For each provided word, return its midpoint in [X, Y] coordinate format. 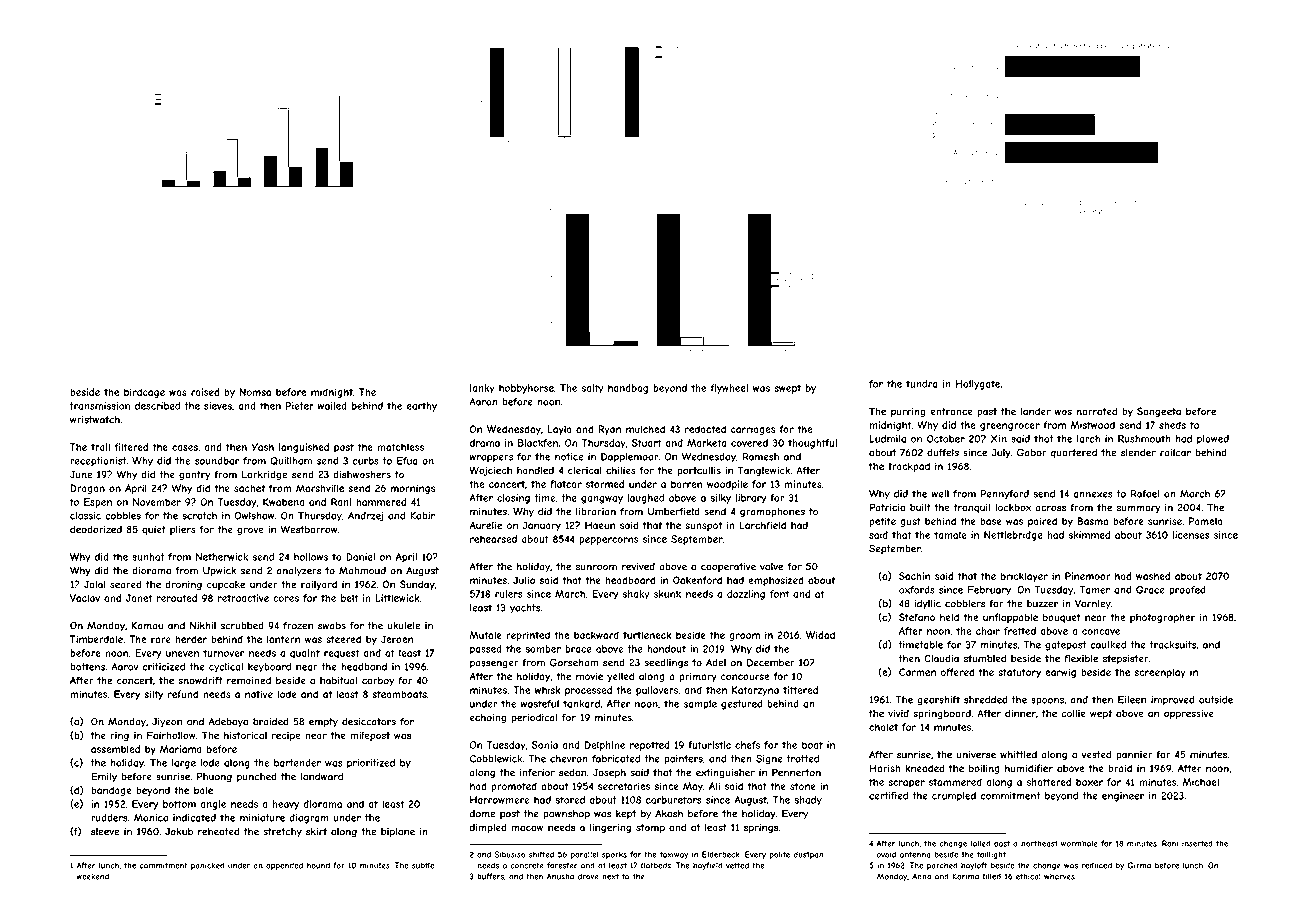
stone [803, 786]
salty [593, 389]
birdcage [144, 393]
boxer [1089, 782]
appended [284, 866]
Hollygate [977, 385]
